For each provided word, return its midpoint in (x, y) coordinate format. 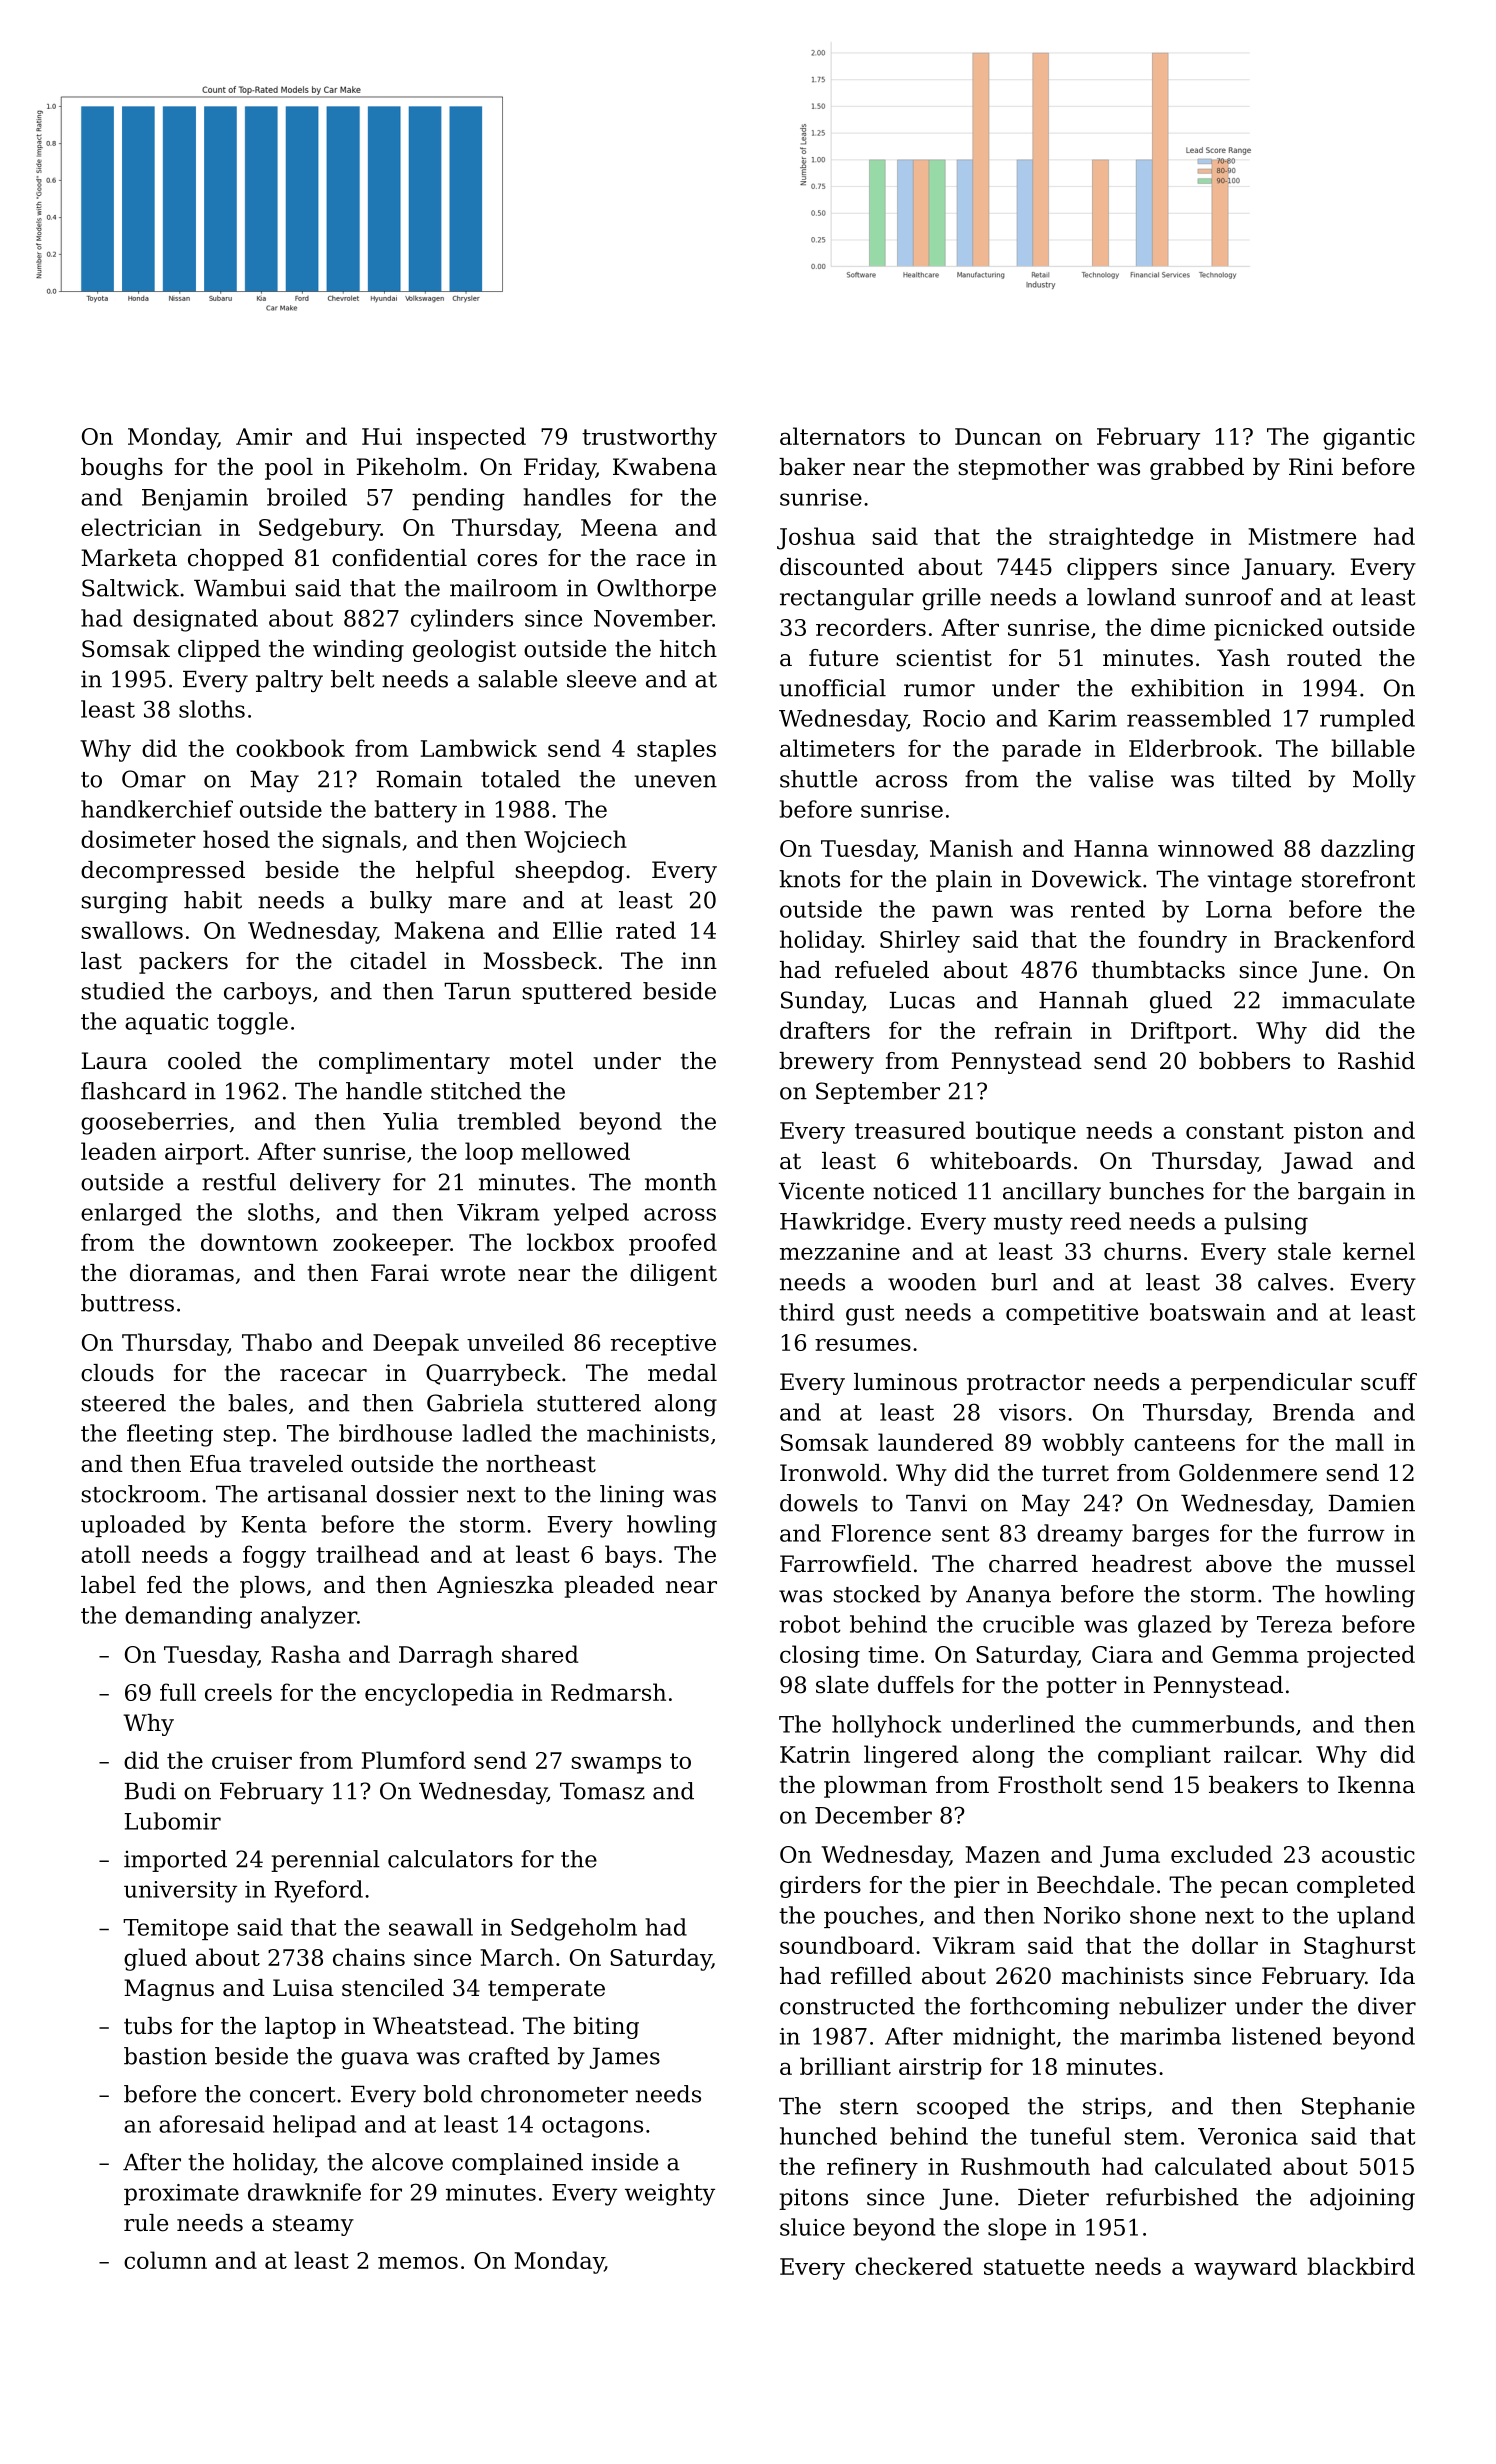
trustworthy (649, 438)
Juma (1130, 1857)
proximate (181, 2194)
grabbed (1197, 469)
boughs (122, 469)
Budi (150, 1791)
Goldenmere (1248, 1473)
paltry (289, 681)
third (806, 1312)
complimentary (404, 1063)
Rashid (1376, 1061)
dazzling (1368, 850)
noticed (915, 1191)
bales (257, 1403)
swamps (616, 1765)
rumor (939, 690)
